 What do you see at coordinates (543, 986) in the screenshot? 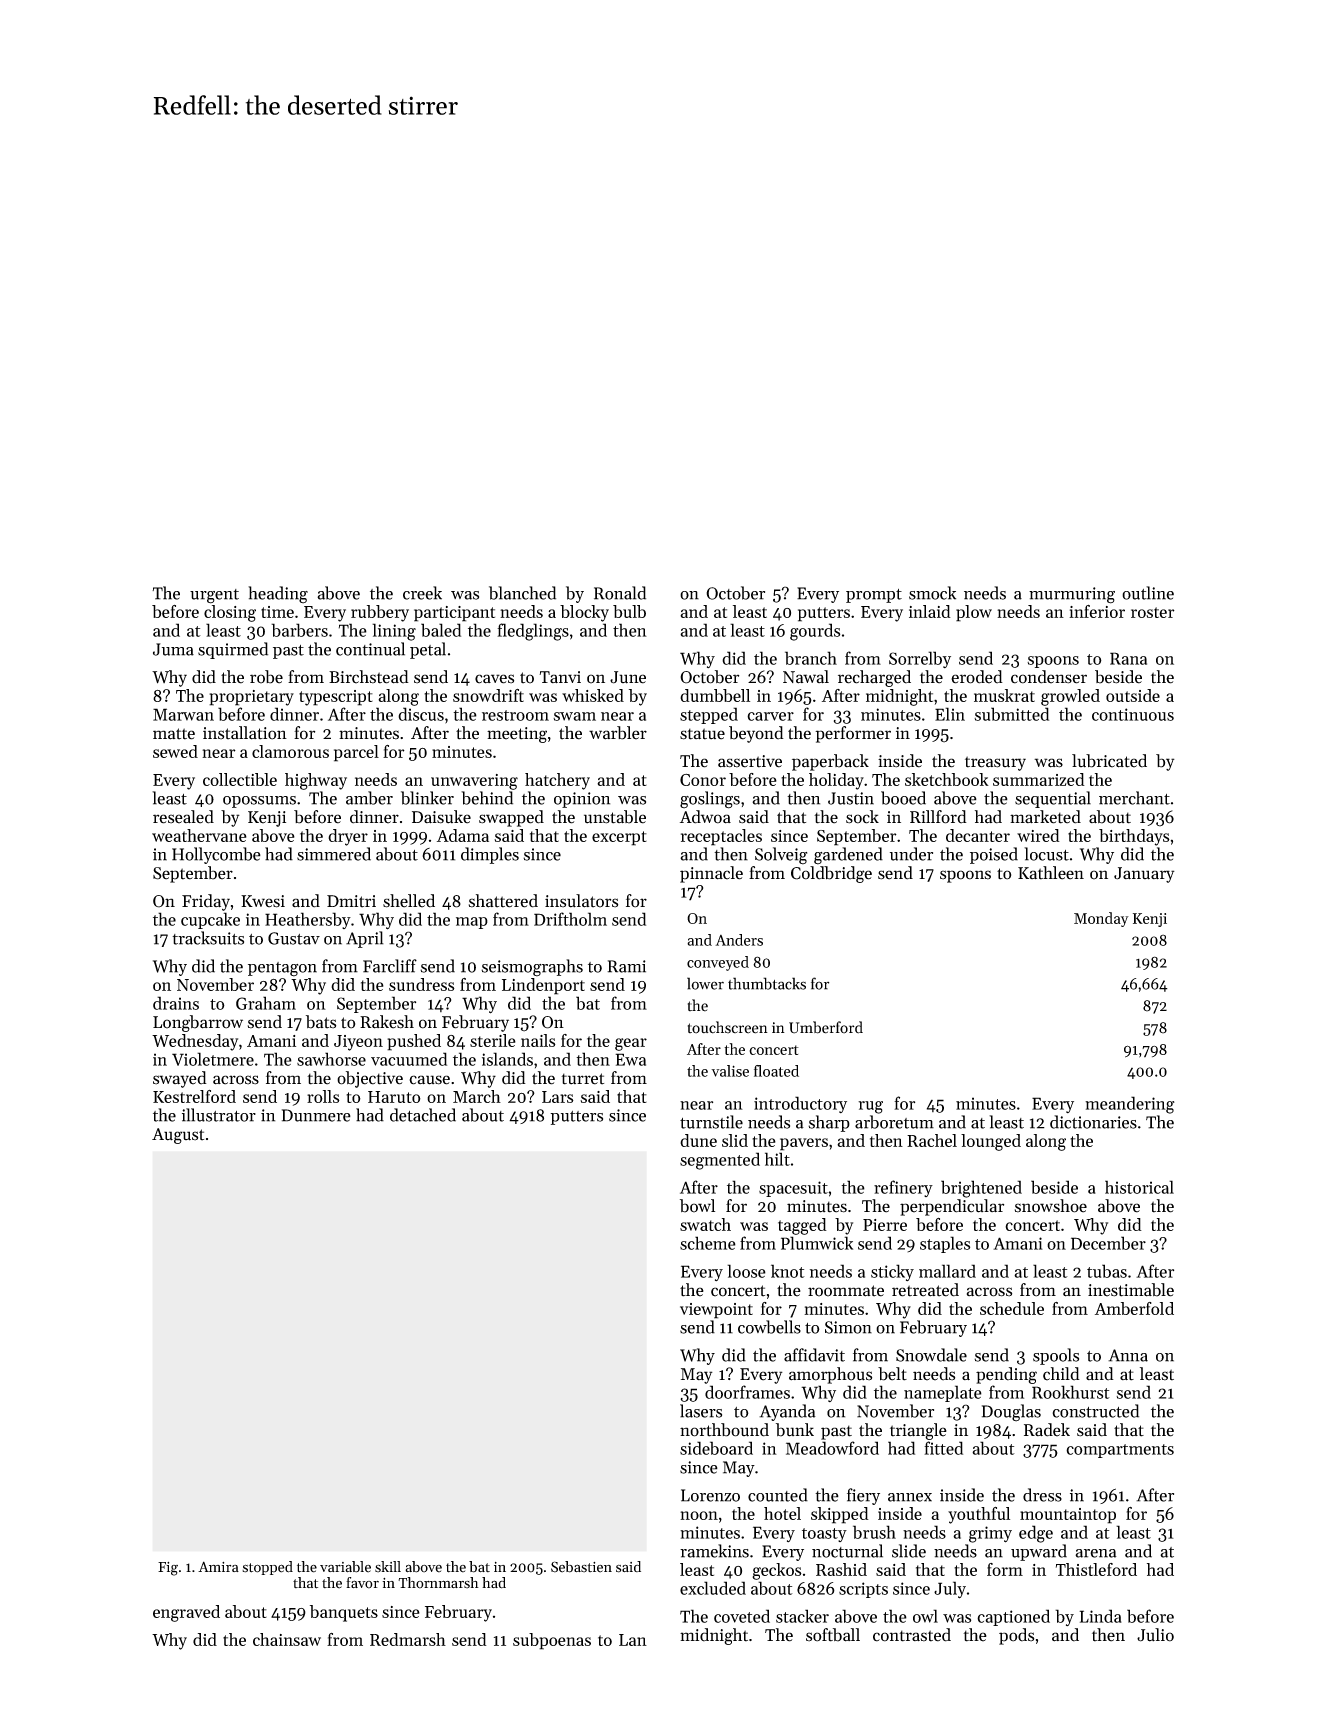
I see `Lindenport` at bounding box center [543, 986].
